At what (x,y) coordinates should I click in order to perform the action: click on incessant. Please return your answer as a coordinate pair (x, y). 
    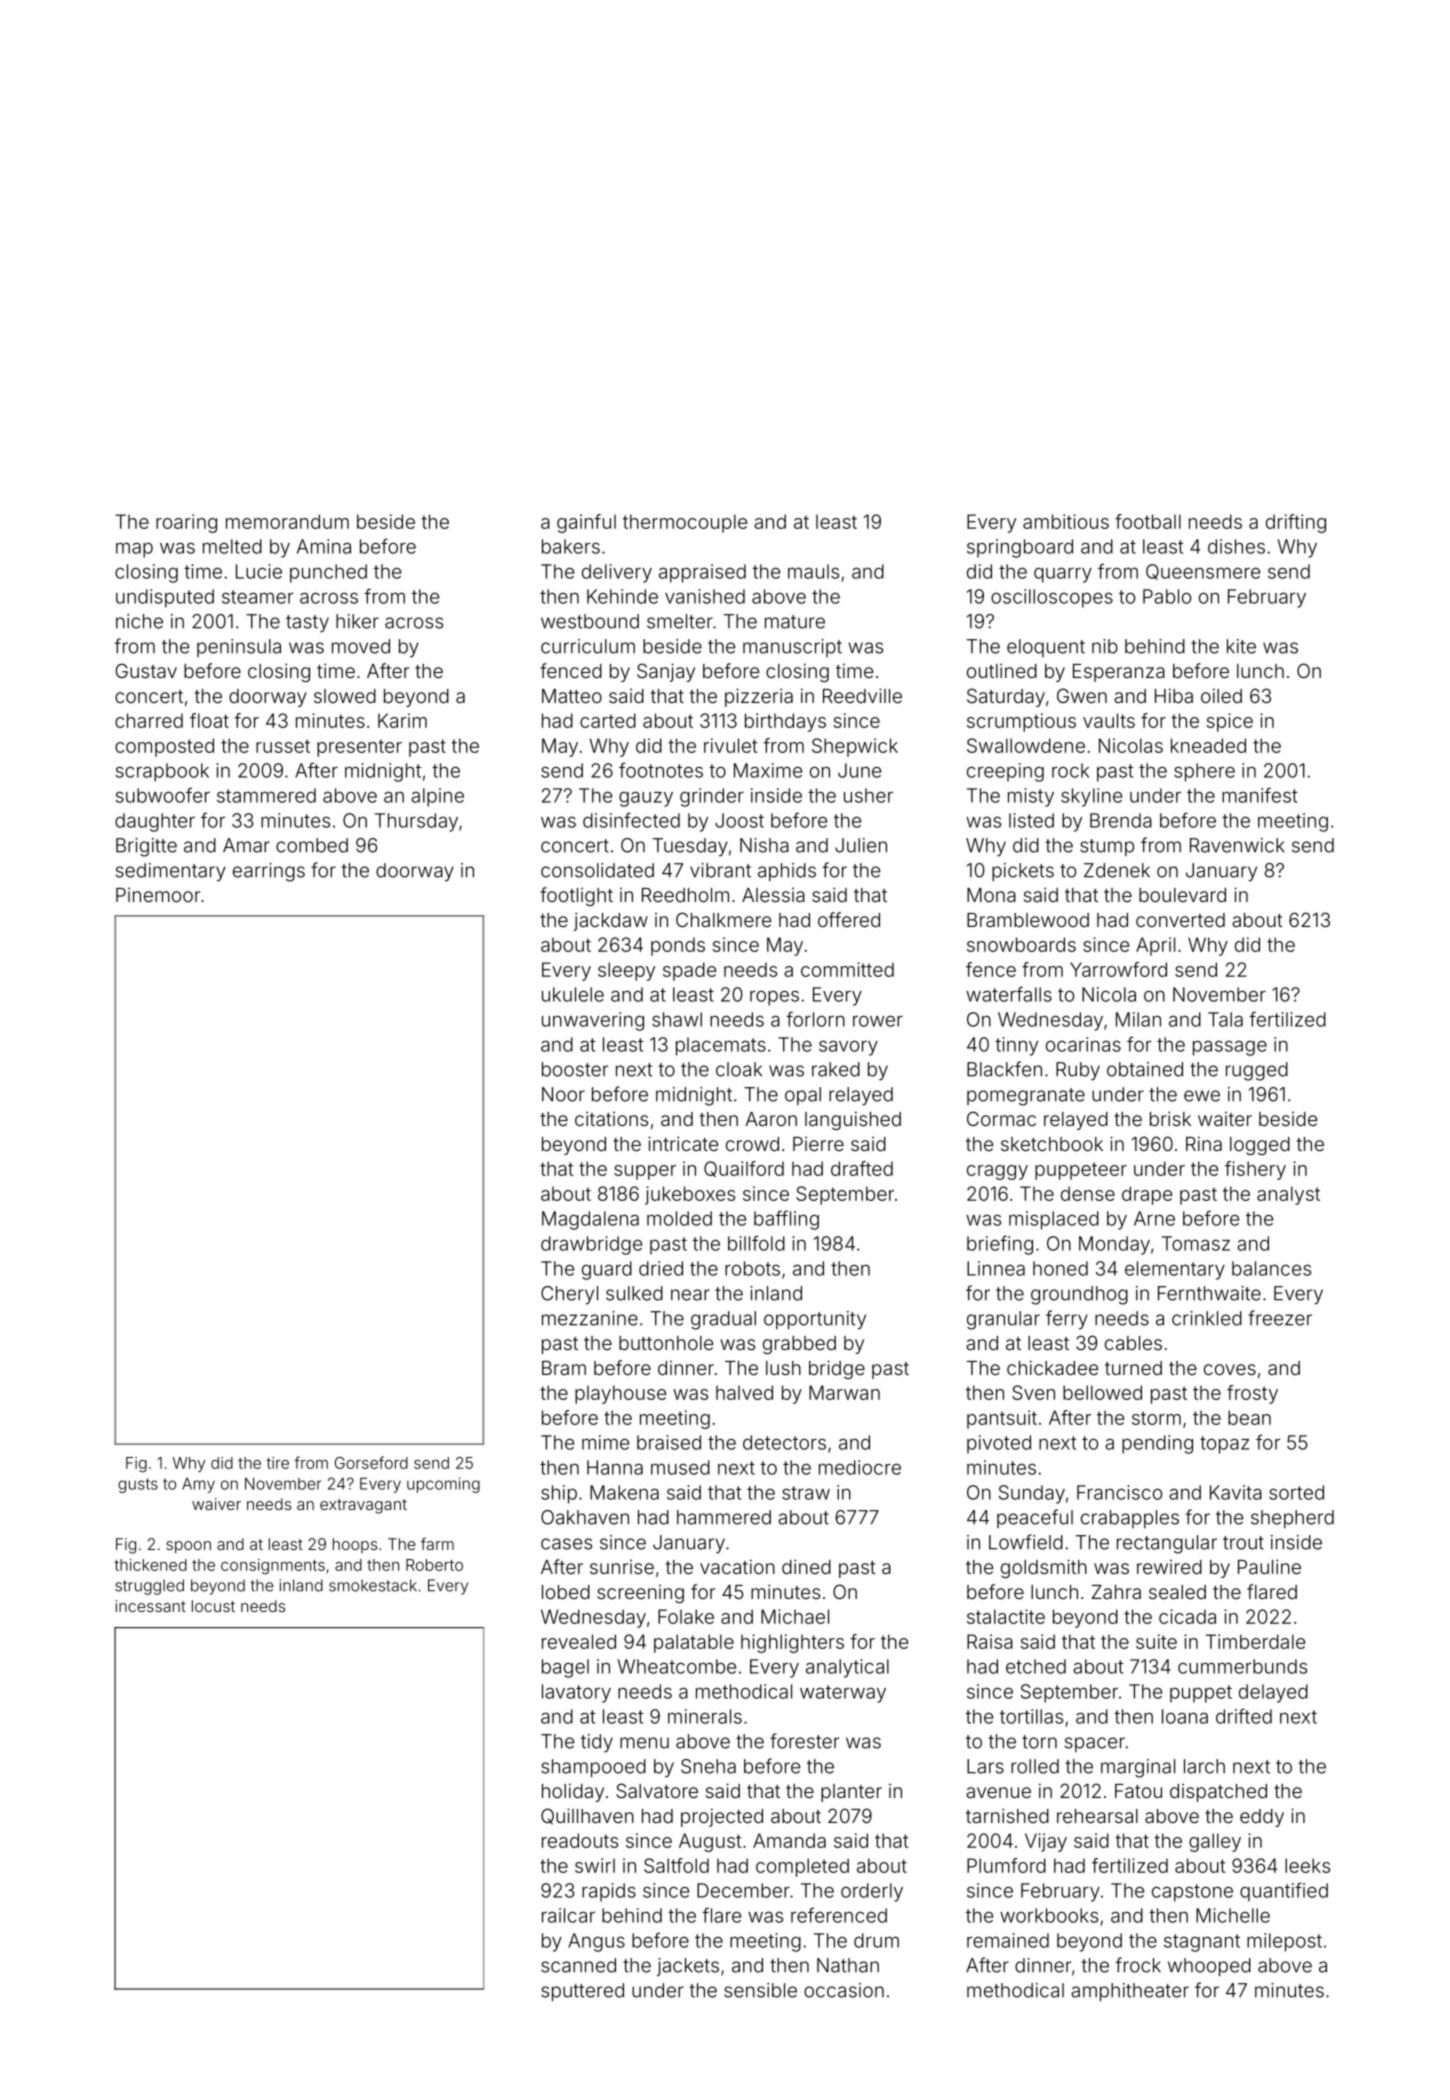
    Looking at the image, I should click on (151, 1606).
